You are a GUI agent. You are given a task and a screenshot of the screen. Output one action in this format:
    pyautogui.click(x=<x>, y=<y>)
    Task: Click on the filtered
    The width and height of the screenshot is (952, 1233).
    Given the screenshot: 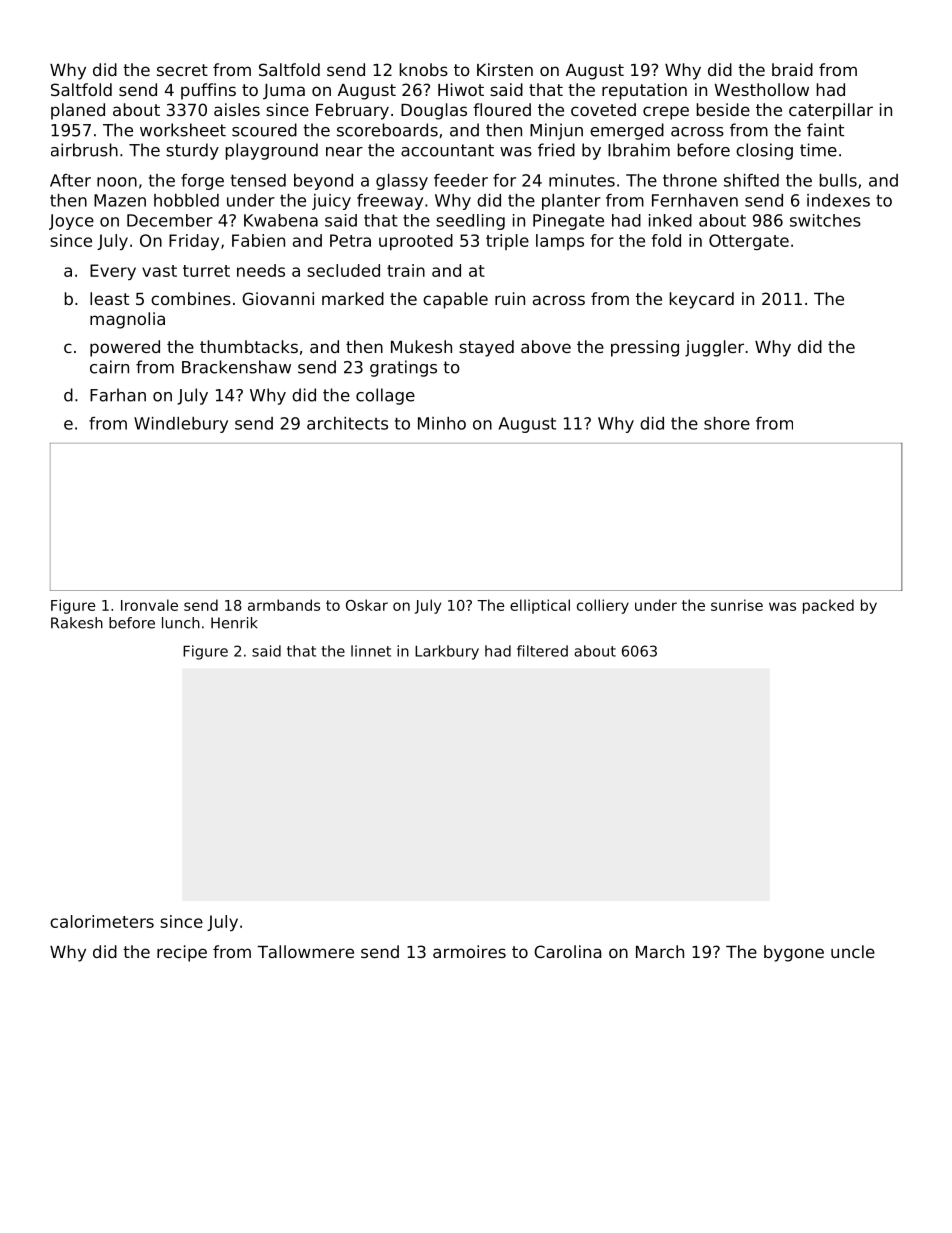 What is the action you would take?
    pyautogui.click(x=542, y=651)
